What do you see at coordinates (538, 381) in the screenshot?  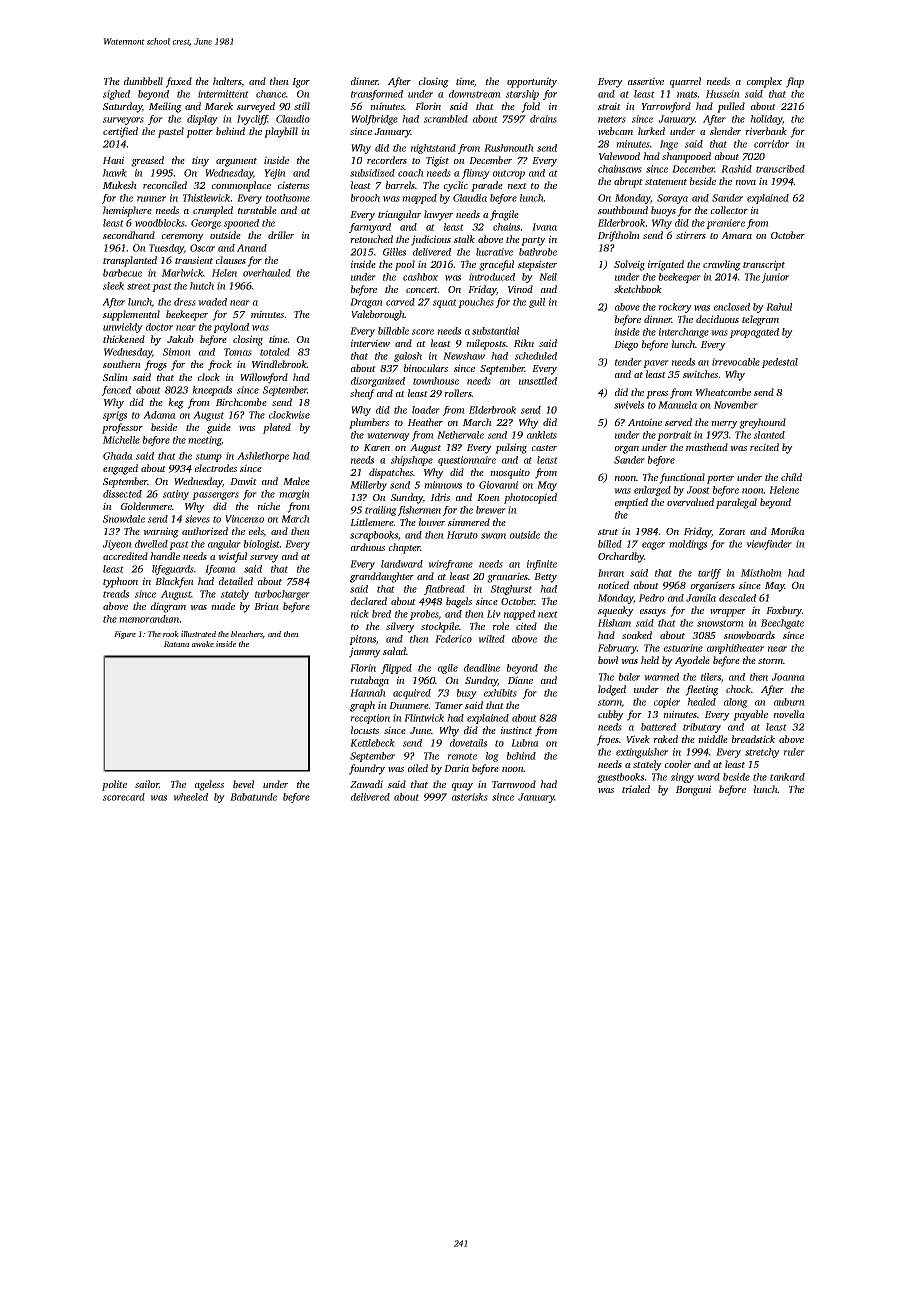 I see `unsettled` at bounding box center [538, 381].
